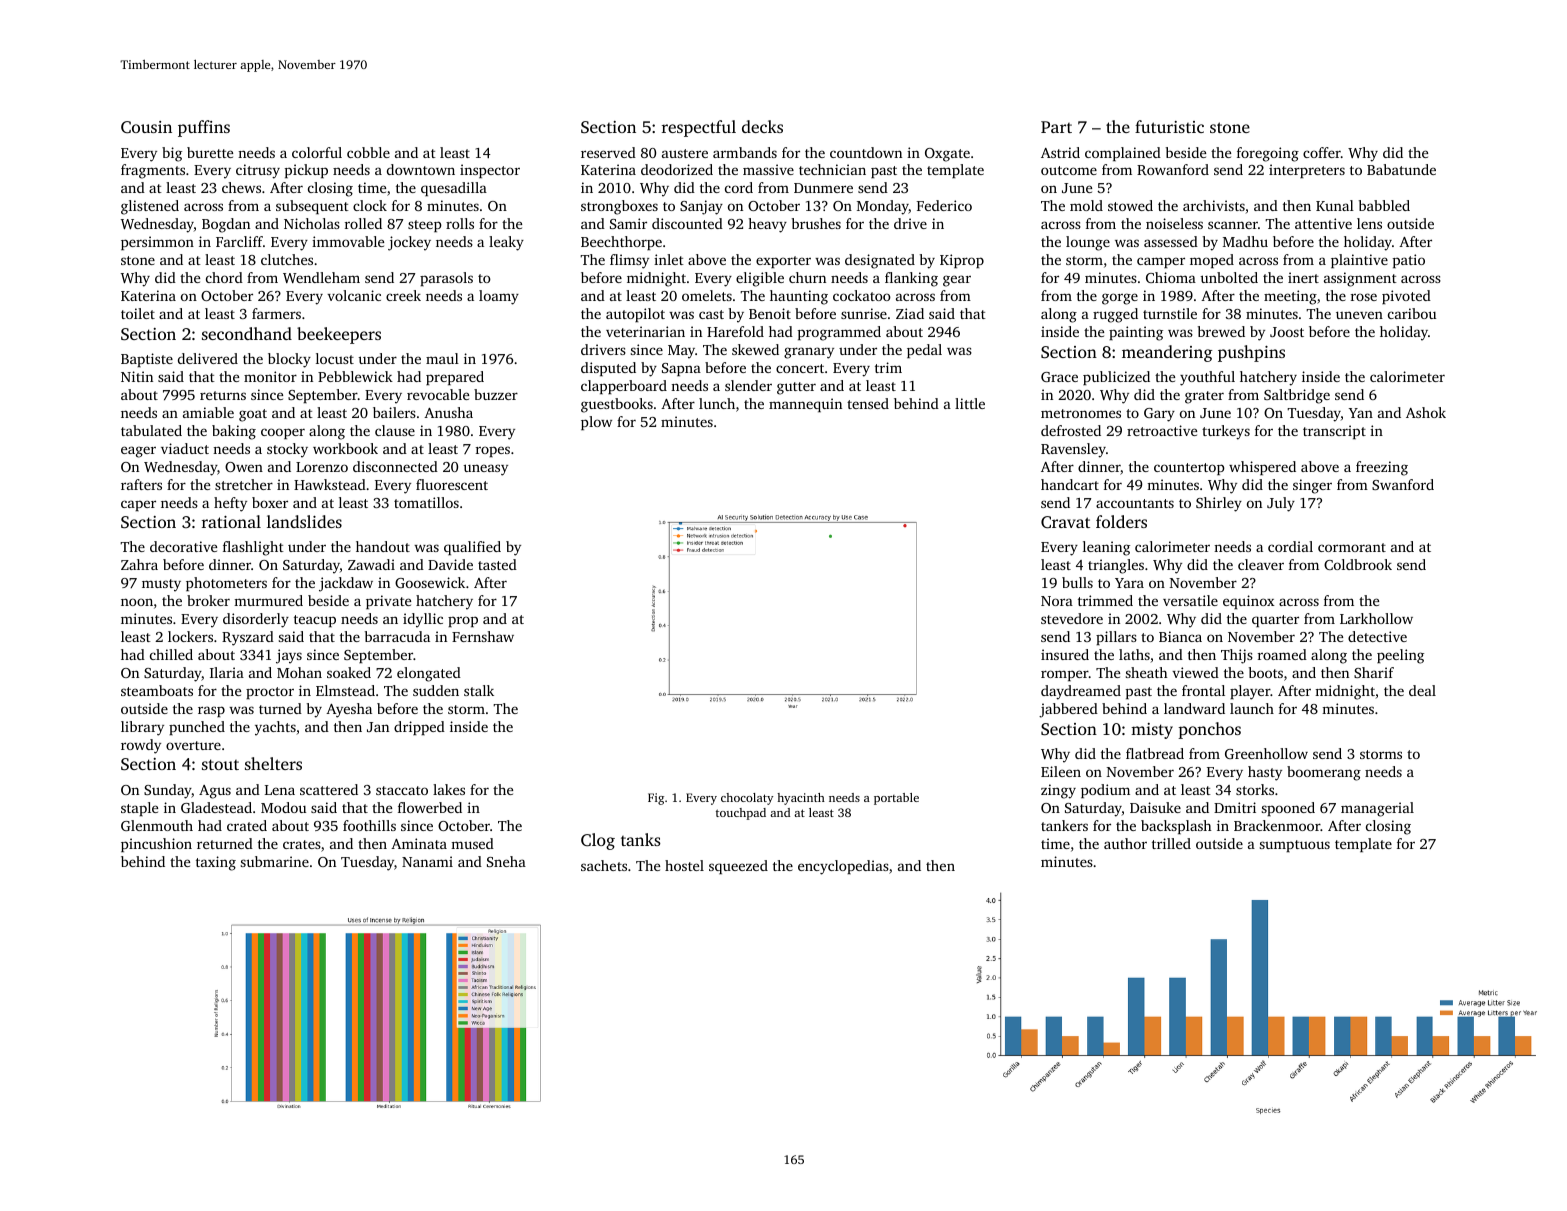 This page has height=1211, width=1567. I want to click on Ravensley, so click(1073, 450).
